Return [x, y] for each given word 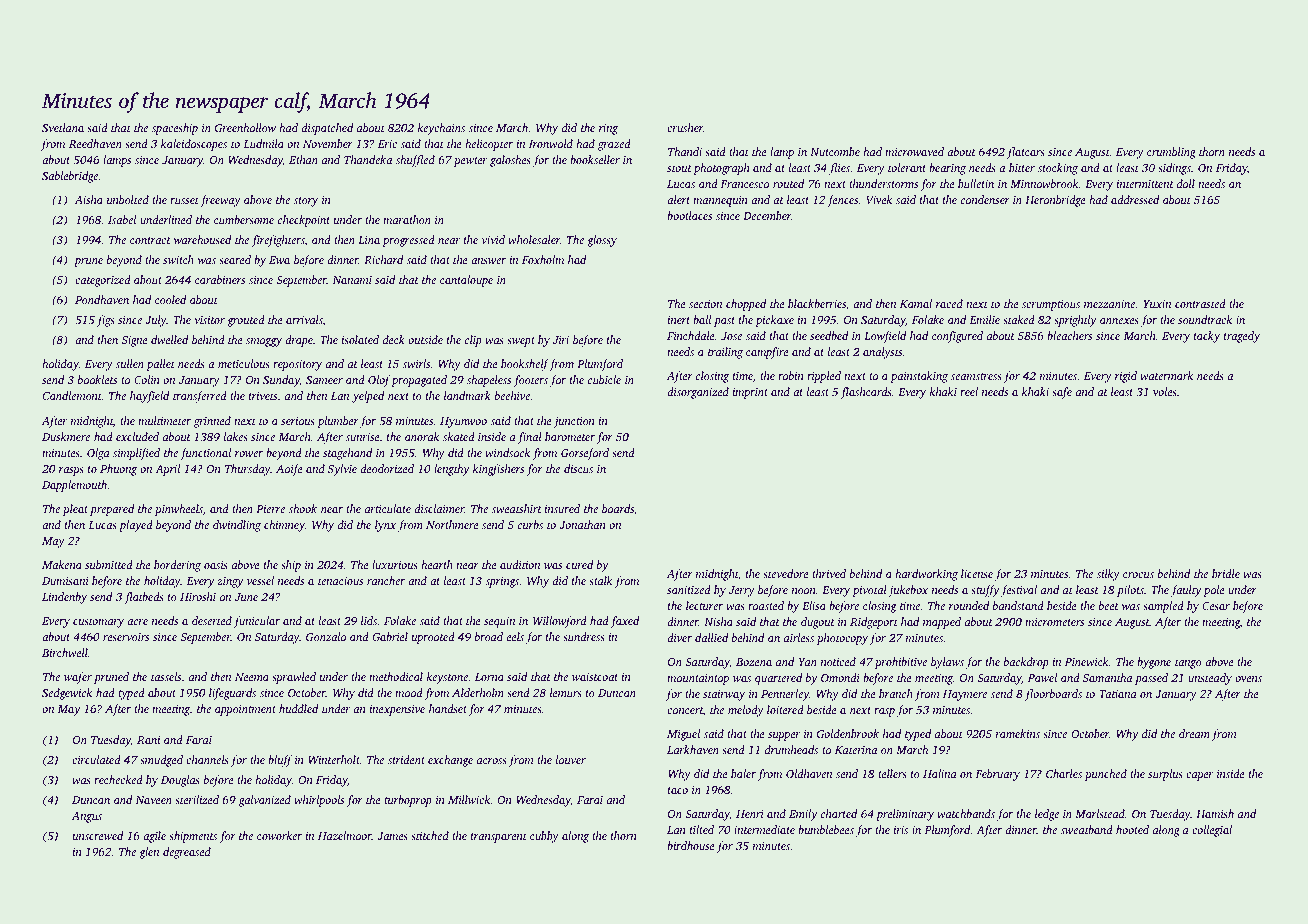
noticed [838, 661]
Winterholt [334, 759]
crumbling [1171, 153]
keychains [441, 129]
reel [969, 391]
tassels [166, 676]
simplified [136, 454]
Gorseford [585, 454]
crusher [685, 127]
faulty [1186, 591]
